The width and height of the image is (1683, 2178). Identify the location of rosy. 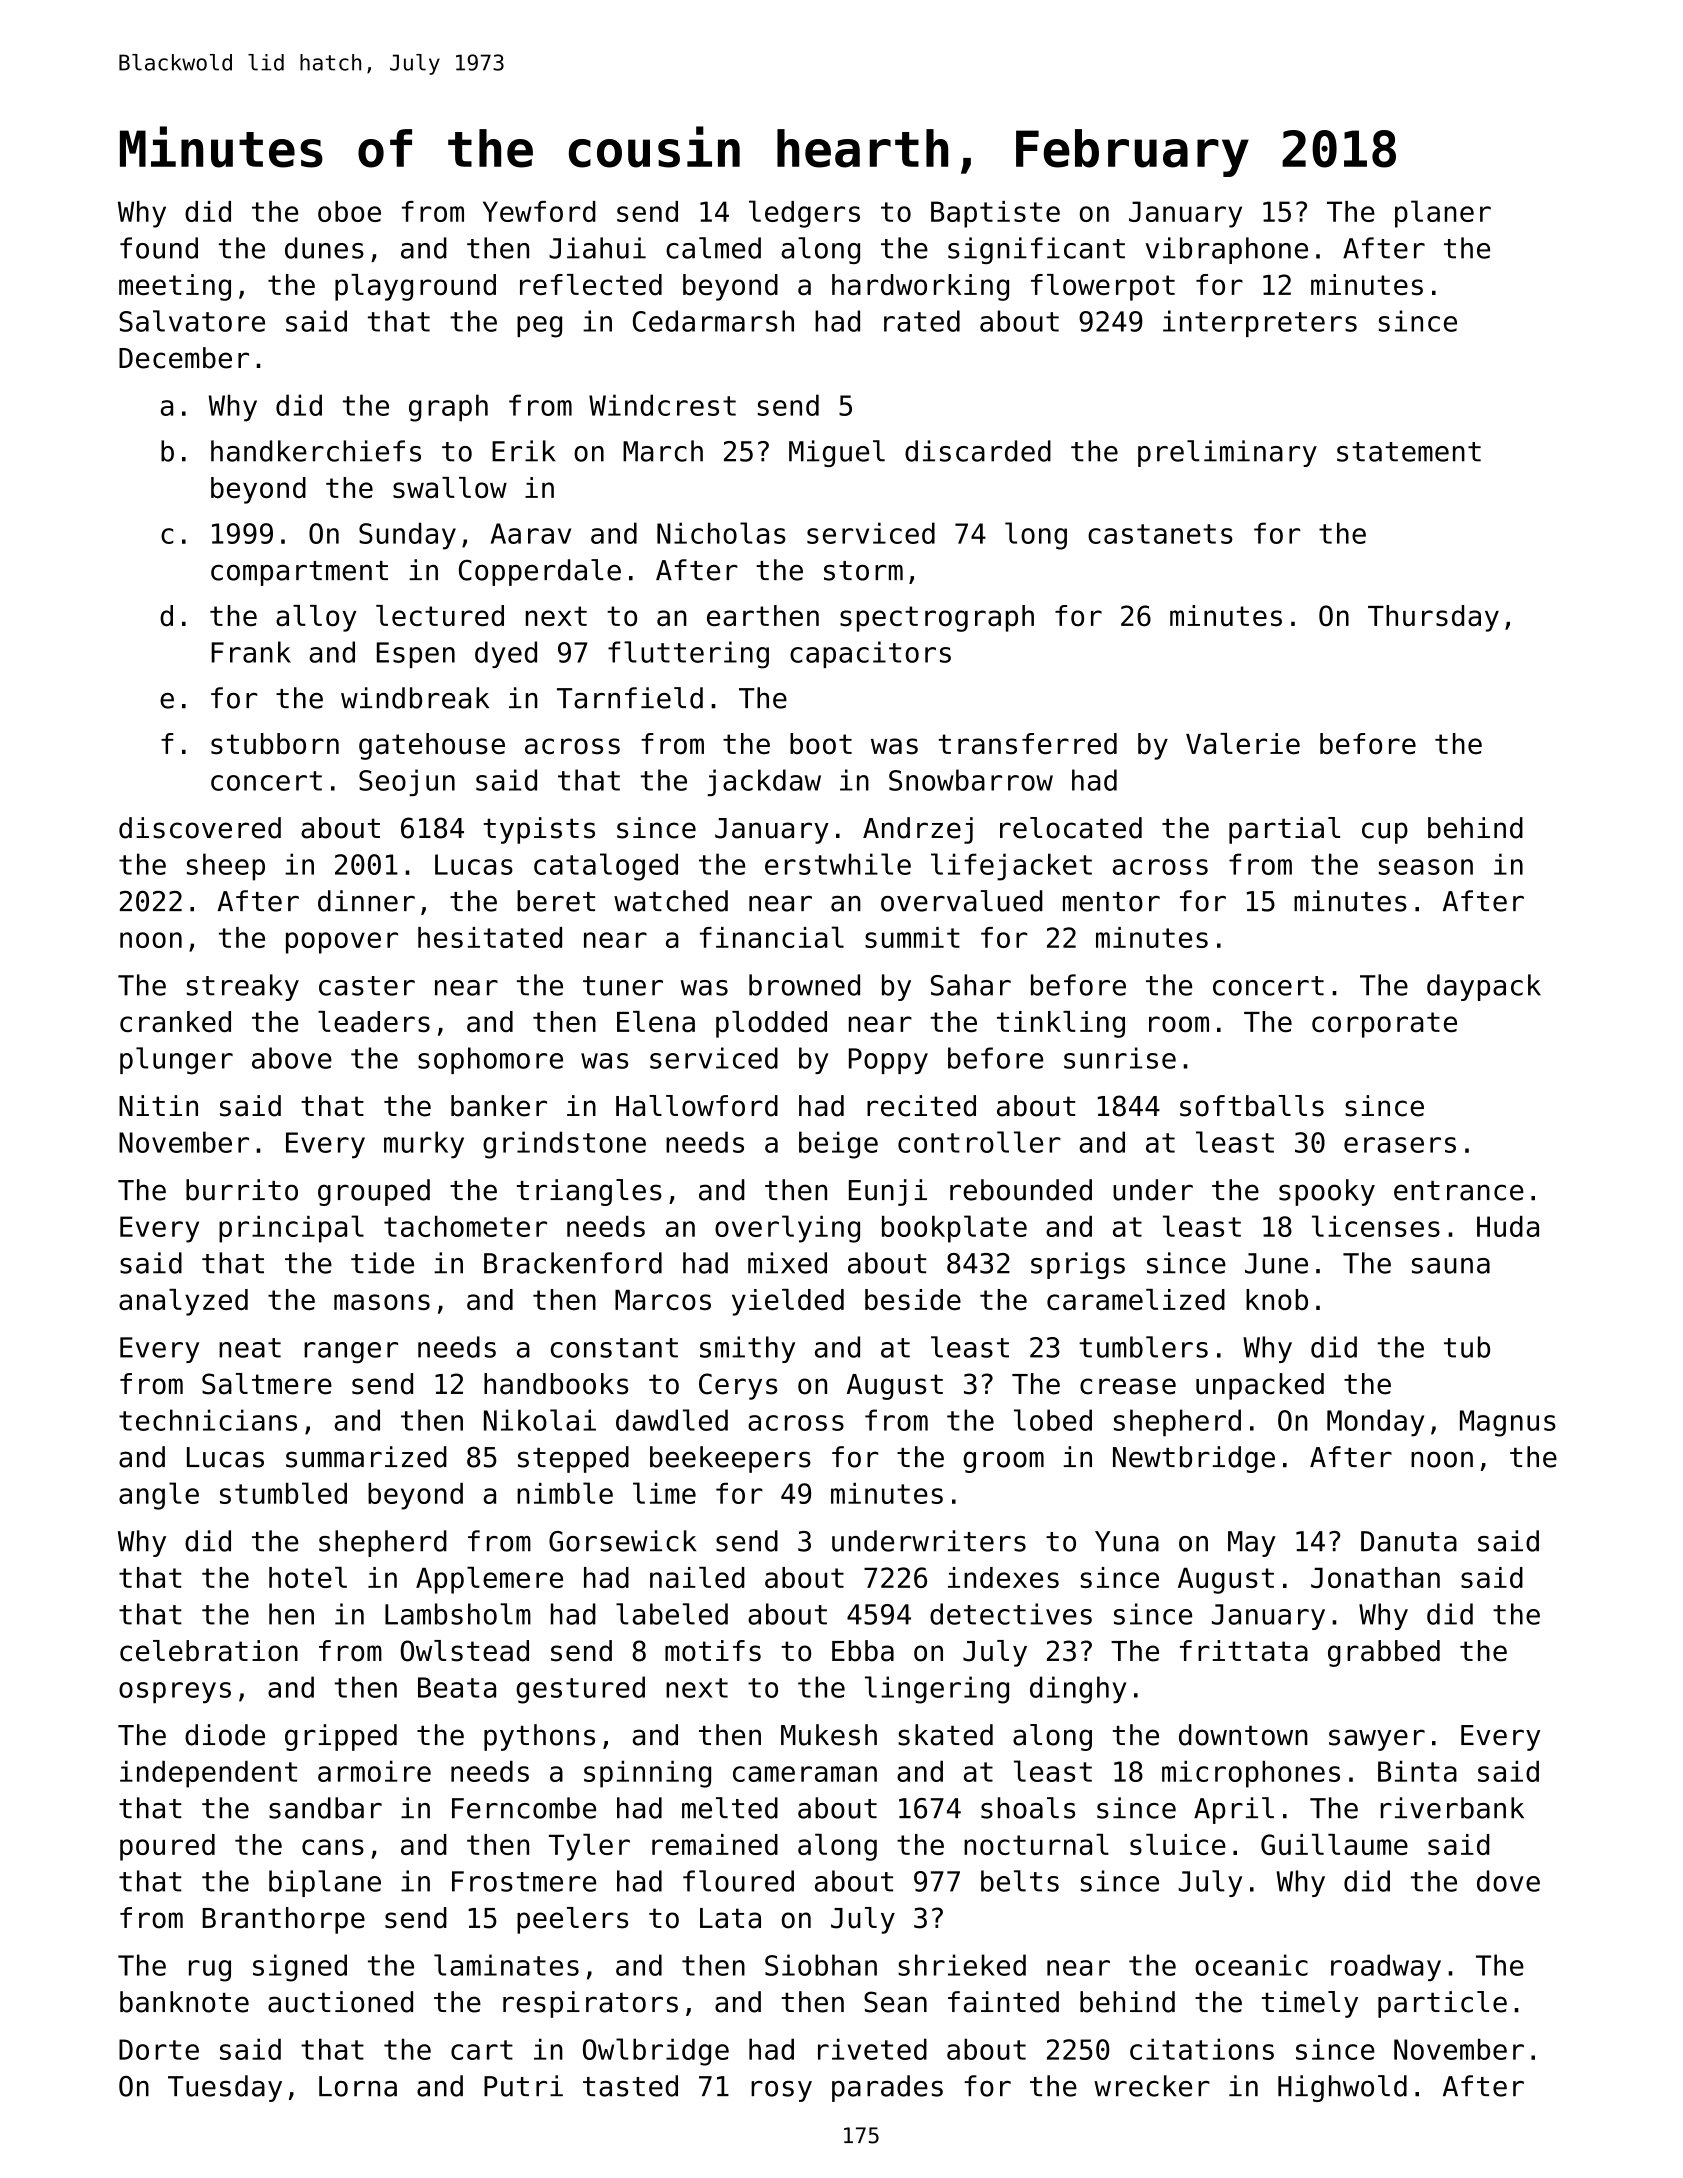
(781, 2091).
